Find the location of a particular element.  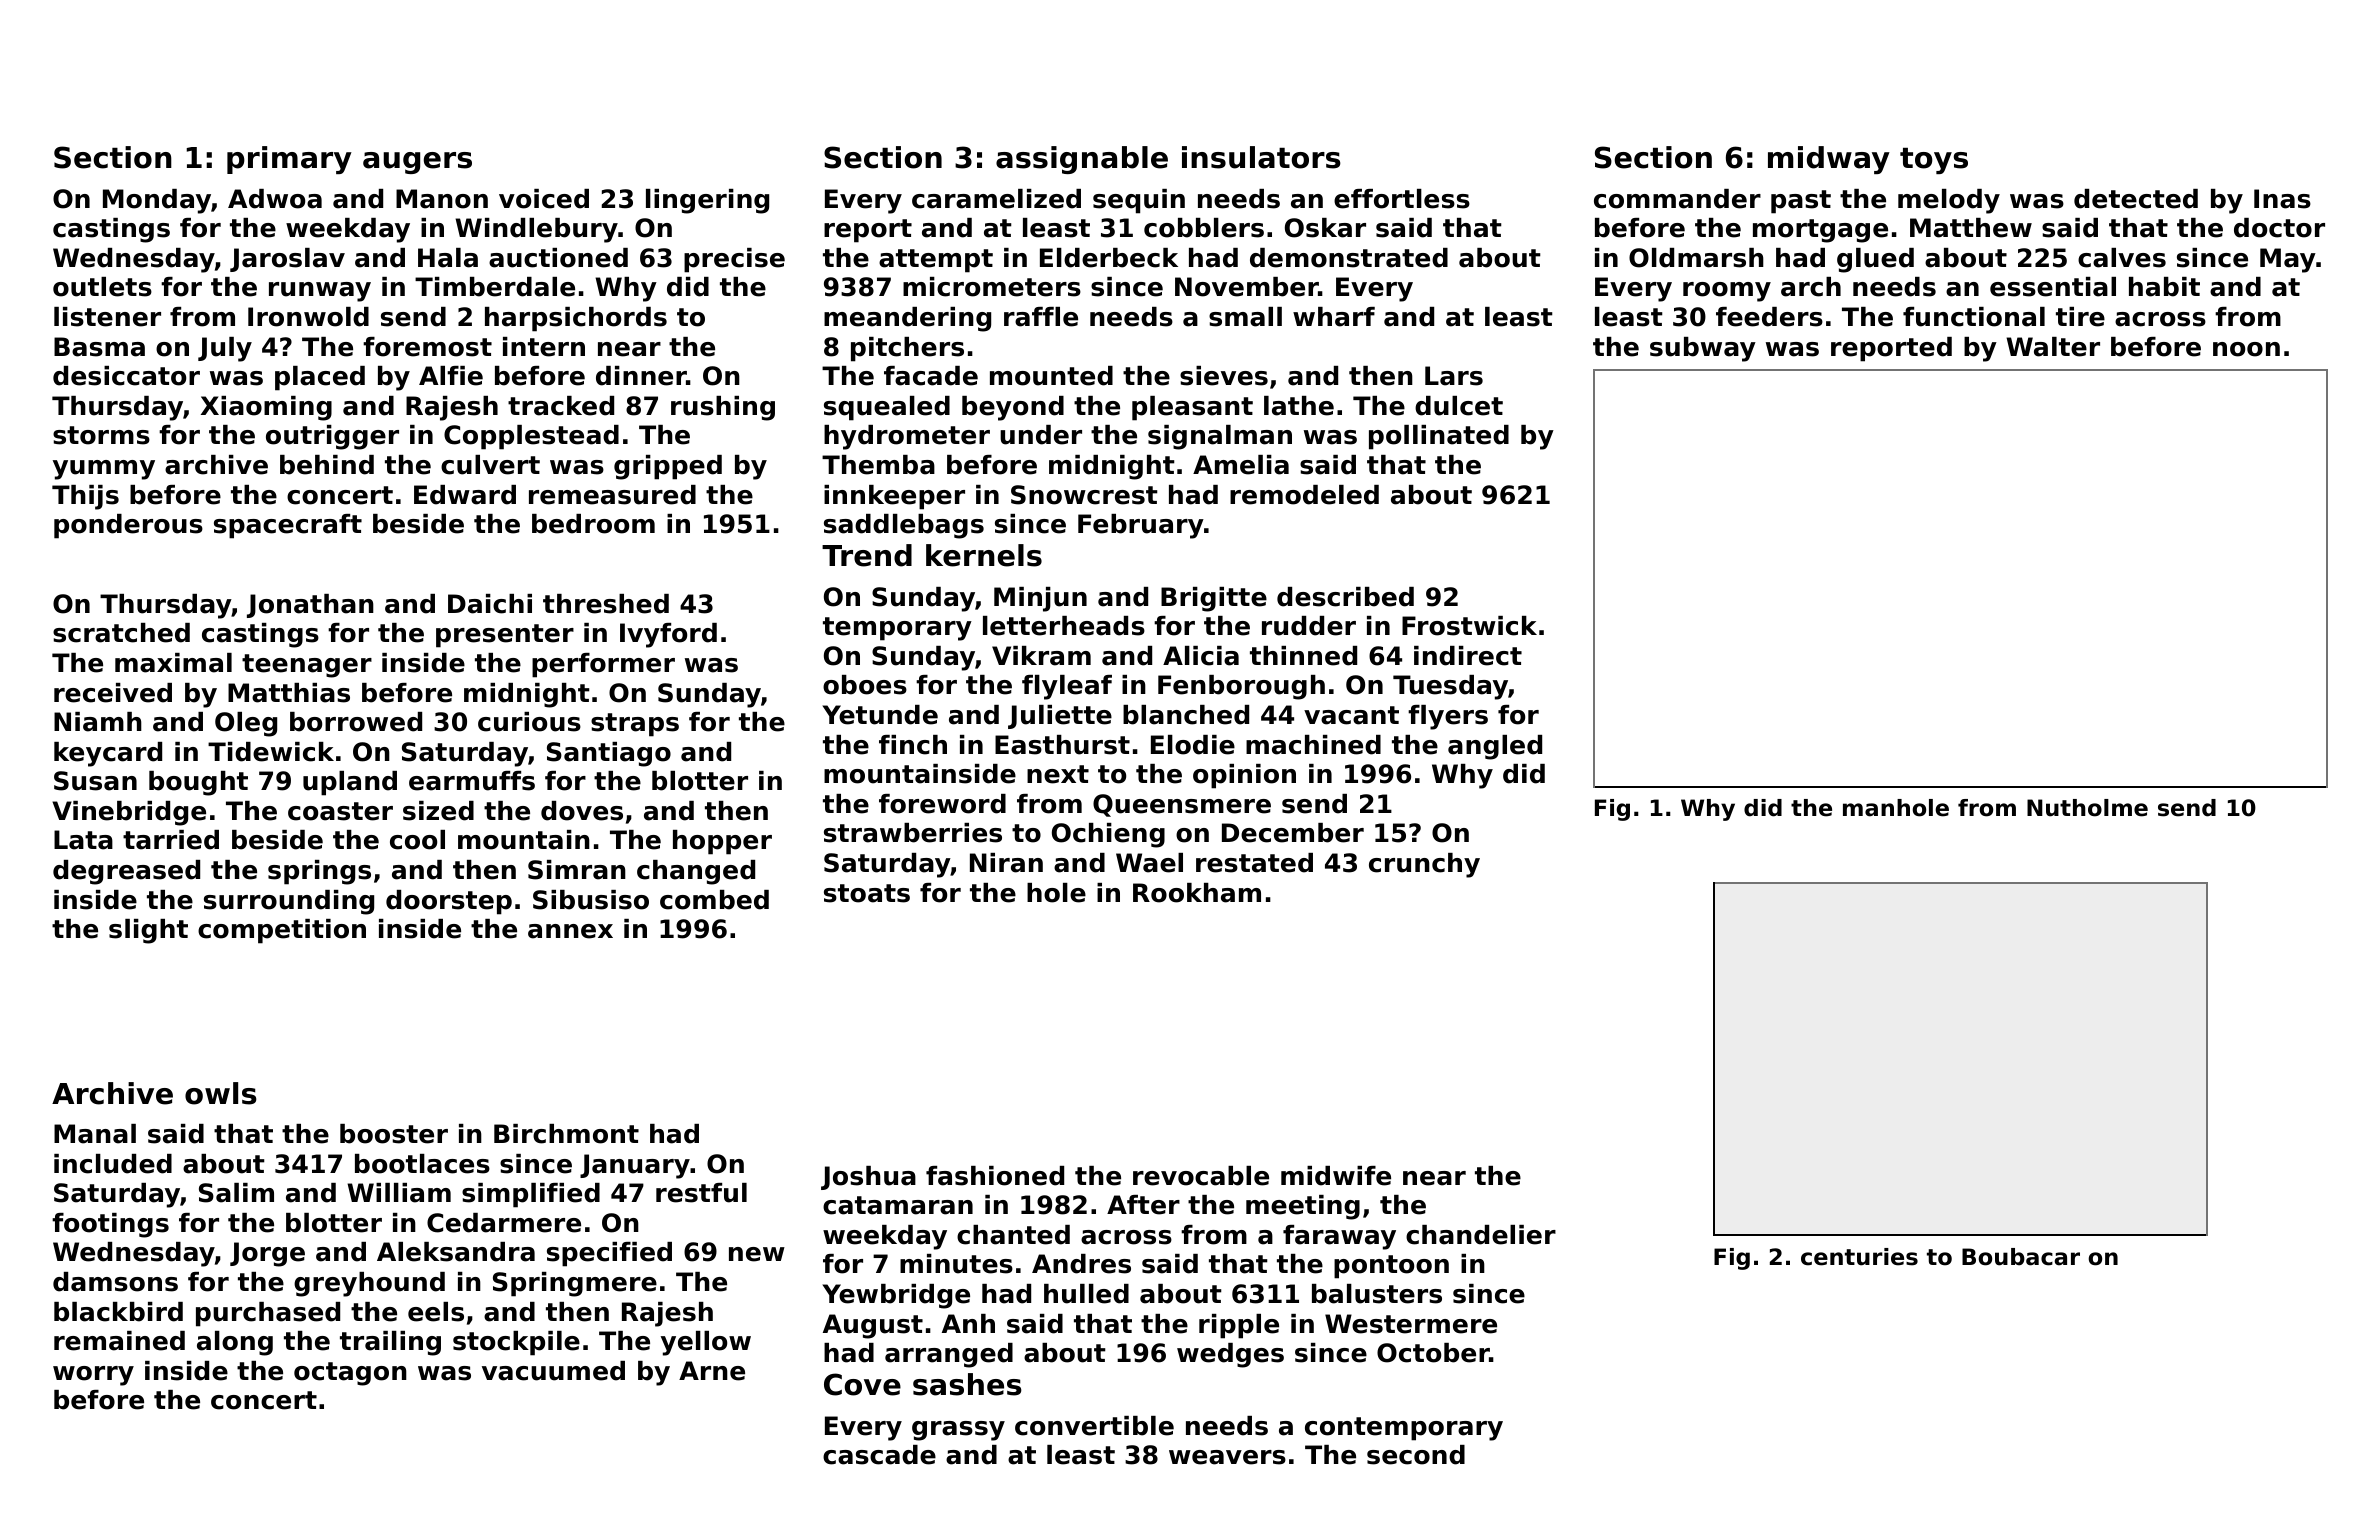

fashioned is located at coordinates (995, 1176).
